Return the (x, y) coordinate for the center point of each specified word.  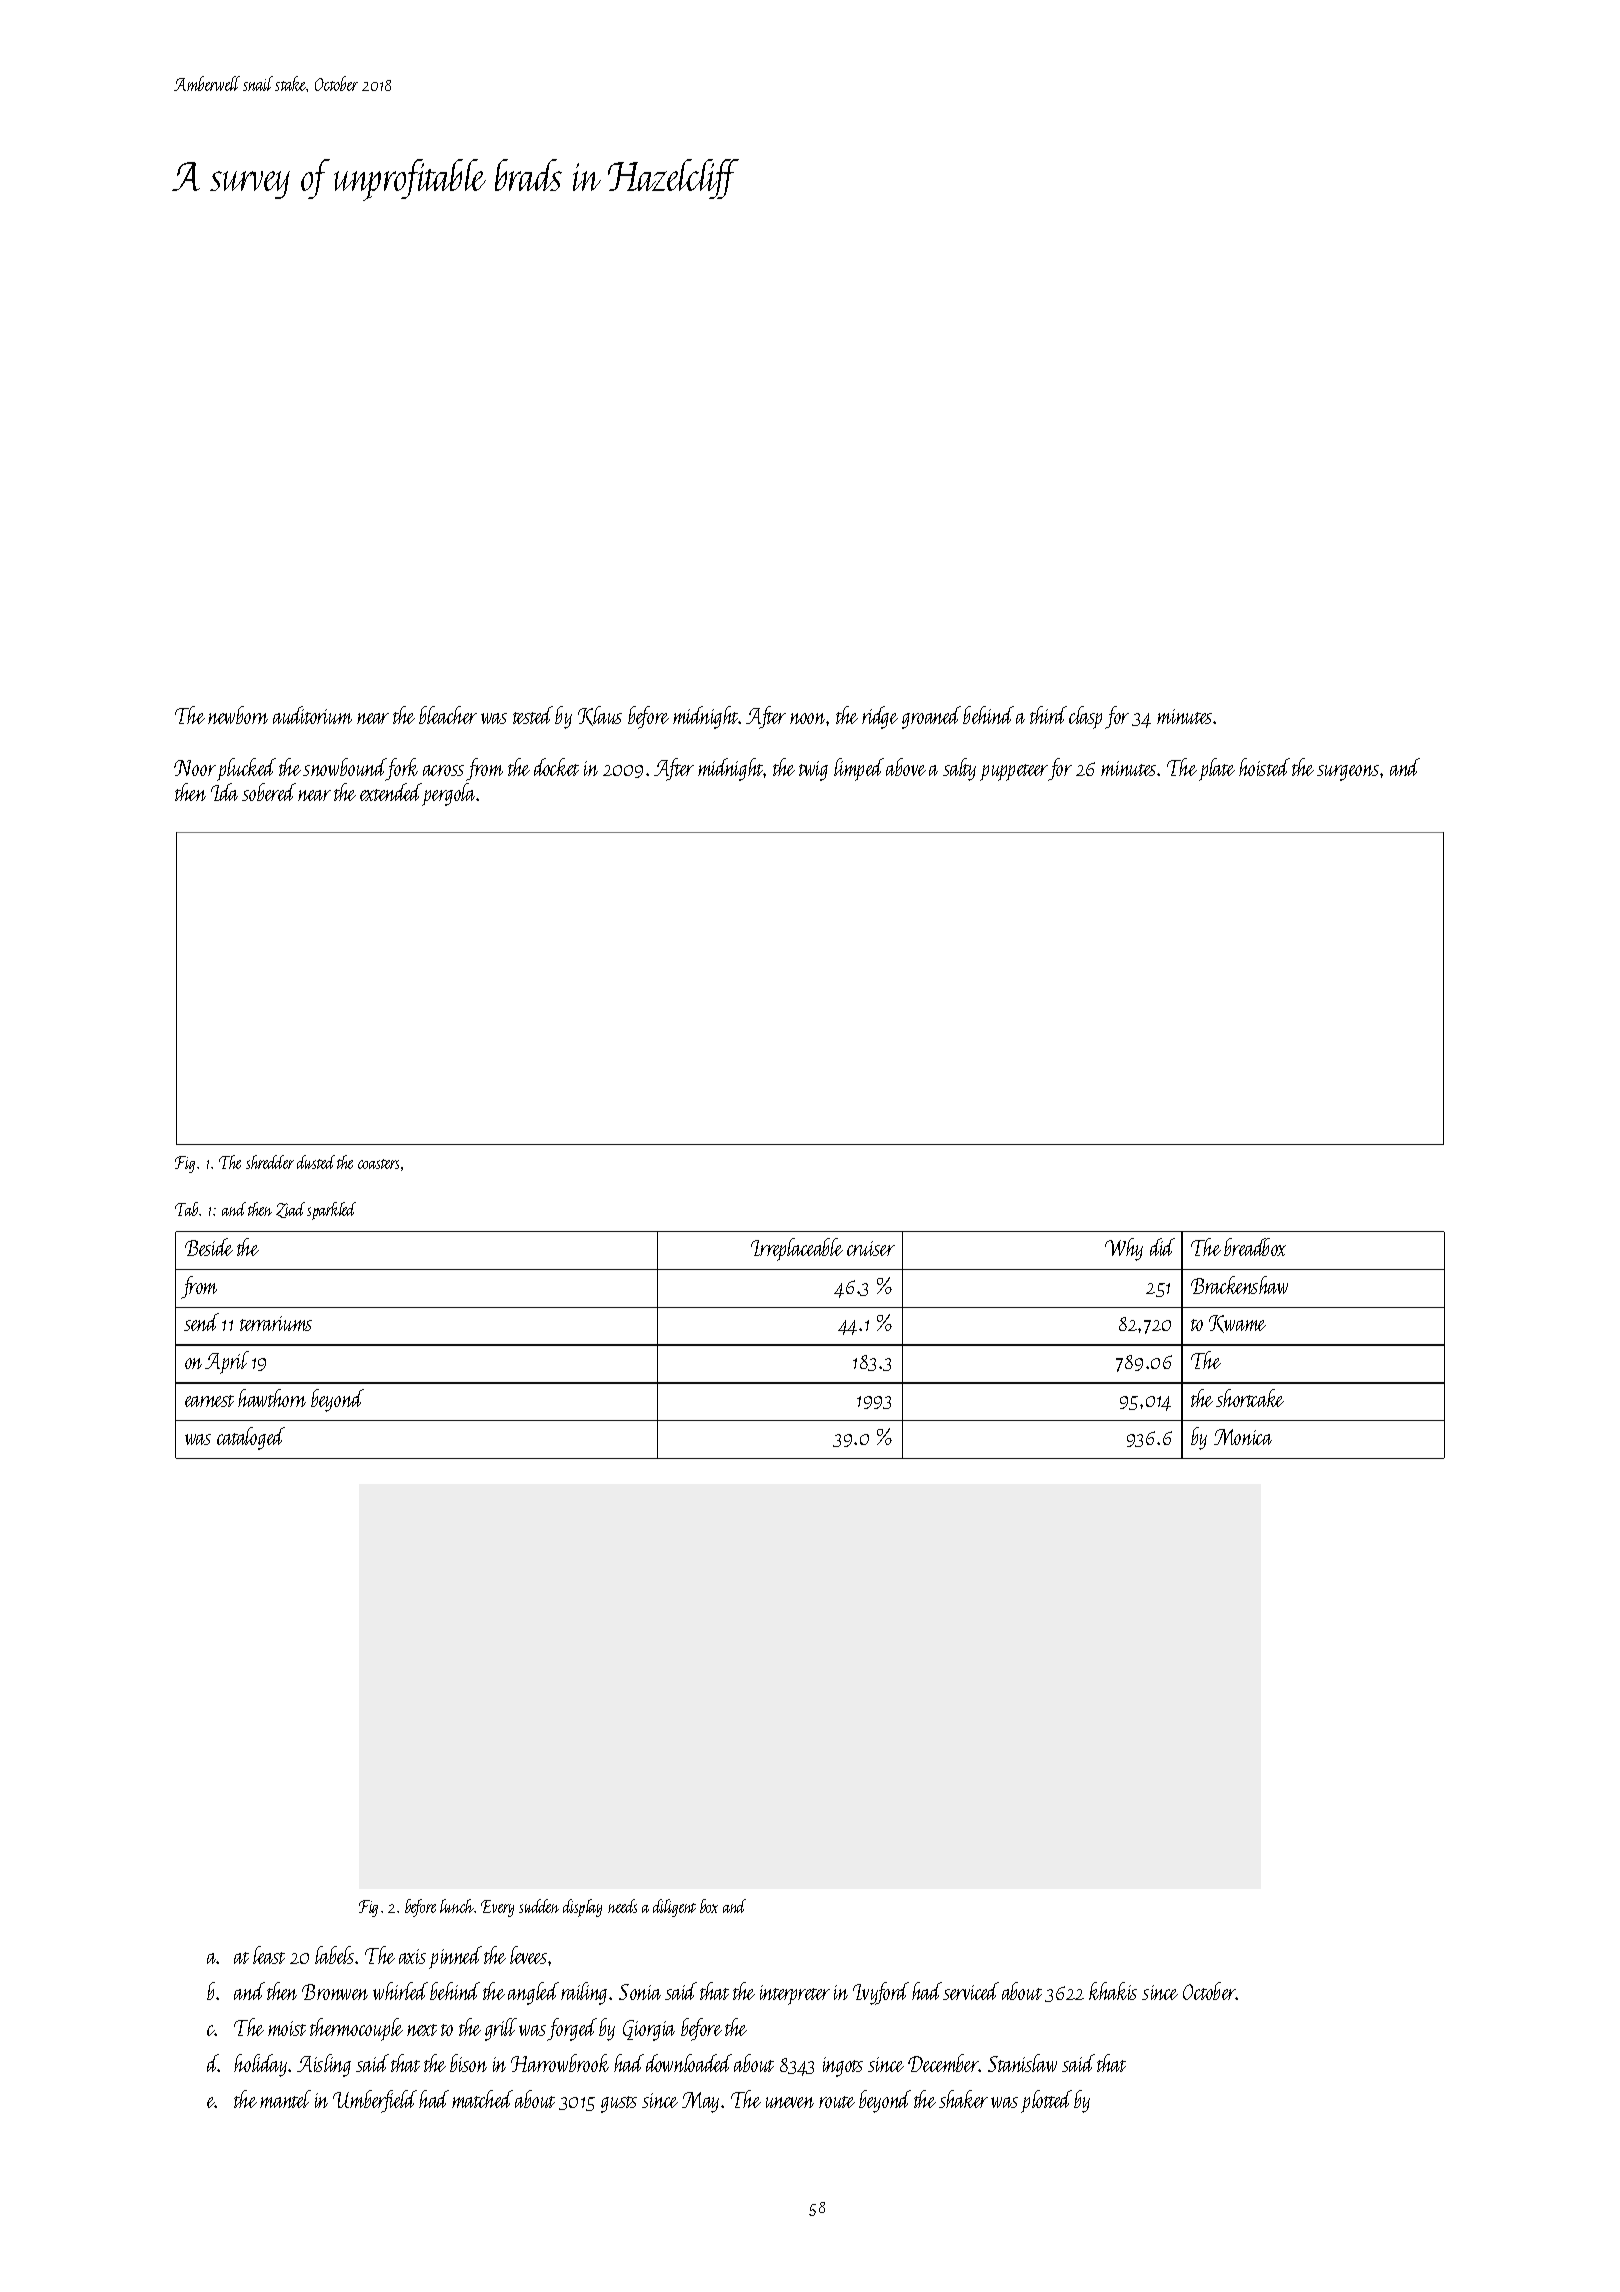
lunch (457, 1906)
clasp (1085, 717)
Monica (1243, 1437)
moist (287, 2028)
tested (533, 715)
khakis (1113, 1991)
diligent (674, 1908)
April (227, 1362)
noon (808, 718)
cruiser (871, 1248)
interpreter (795, 1995)
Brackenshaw (1239, 1285)
